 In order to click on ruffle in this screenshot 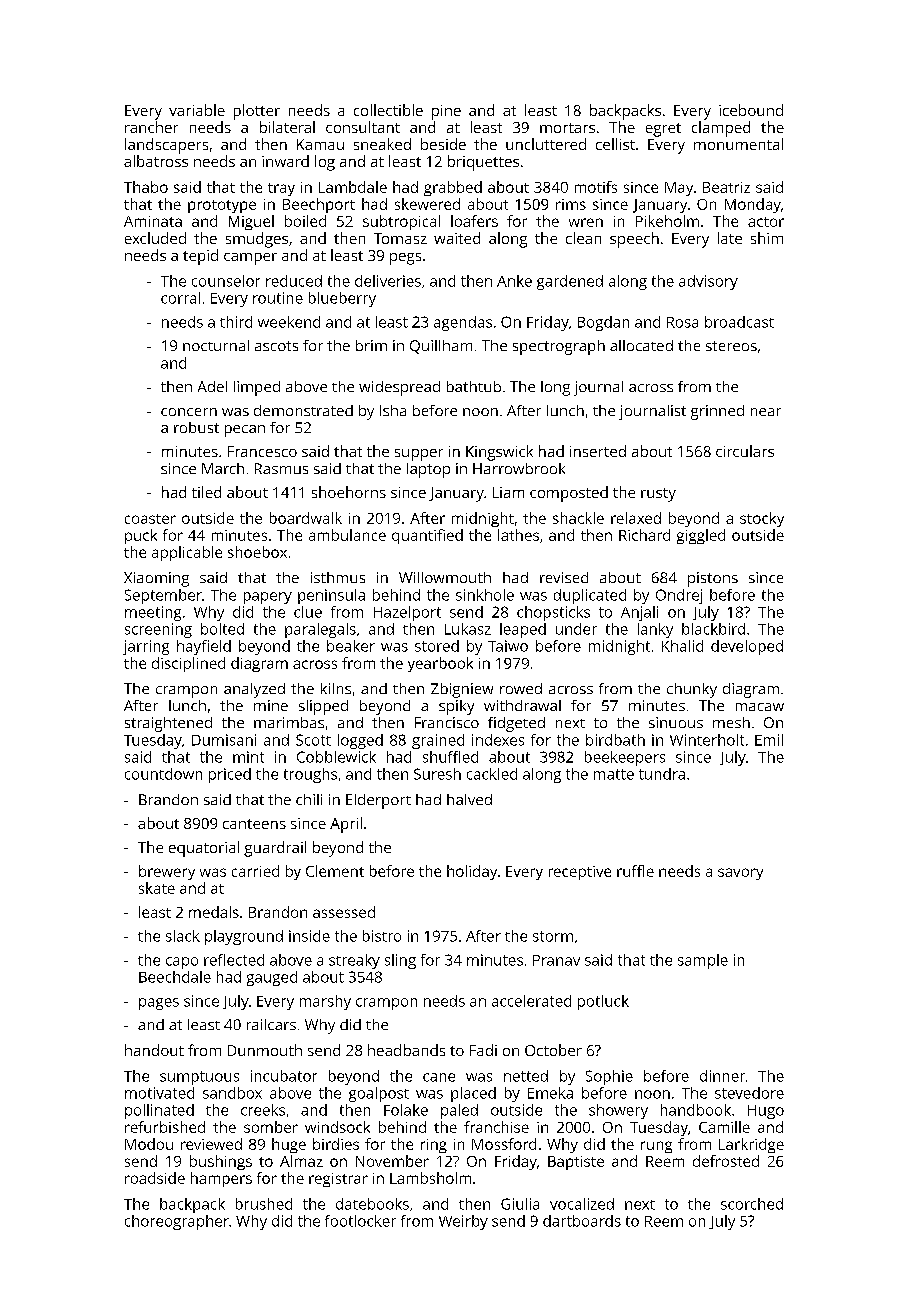, I will do `click(635, 871)`.
